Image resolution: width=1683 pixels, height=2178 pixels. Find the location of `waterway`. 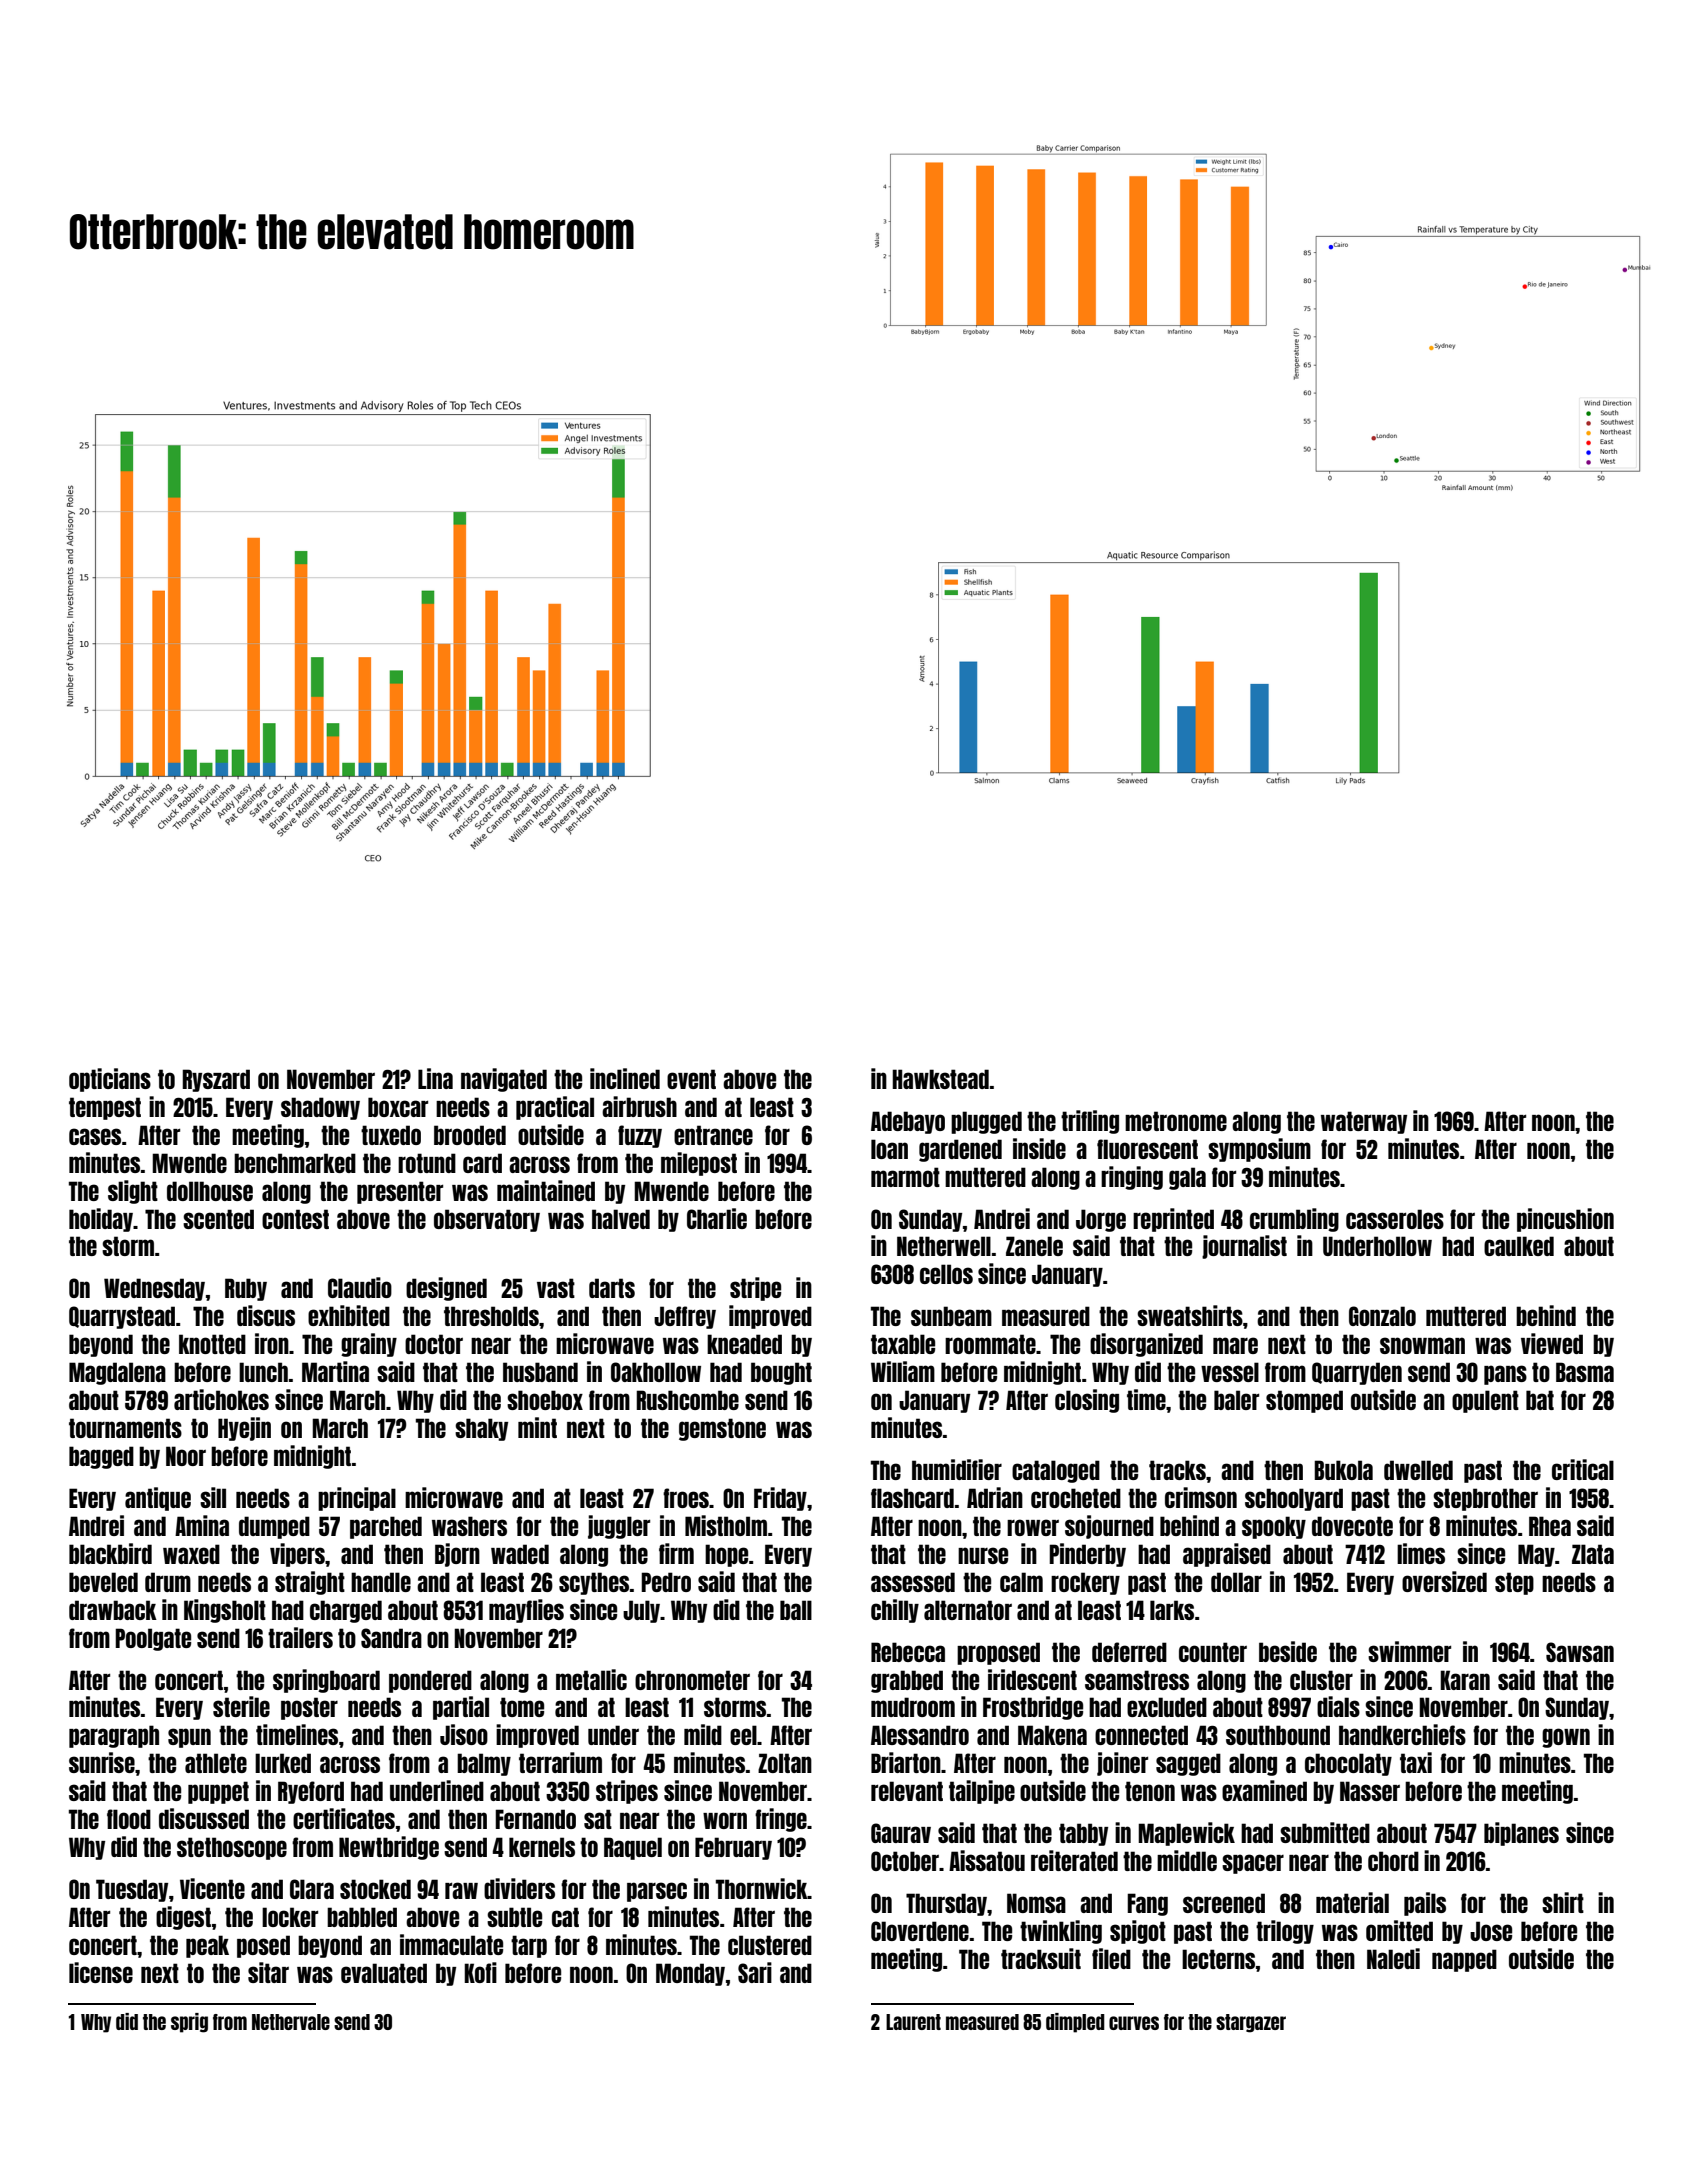

waterway is located at coordinates (1364, 1122).
